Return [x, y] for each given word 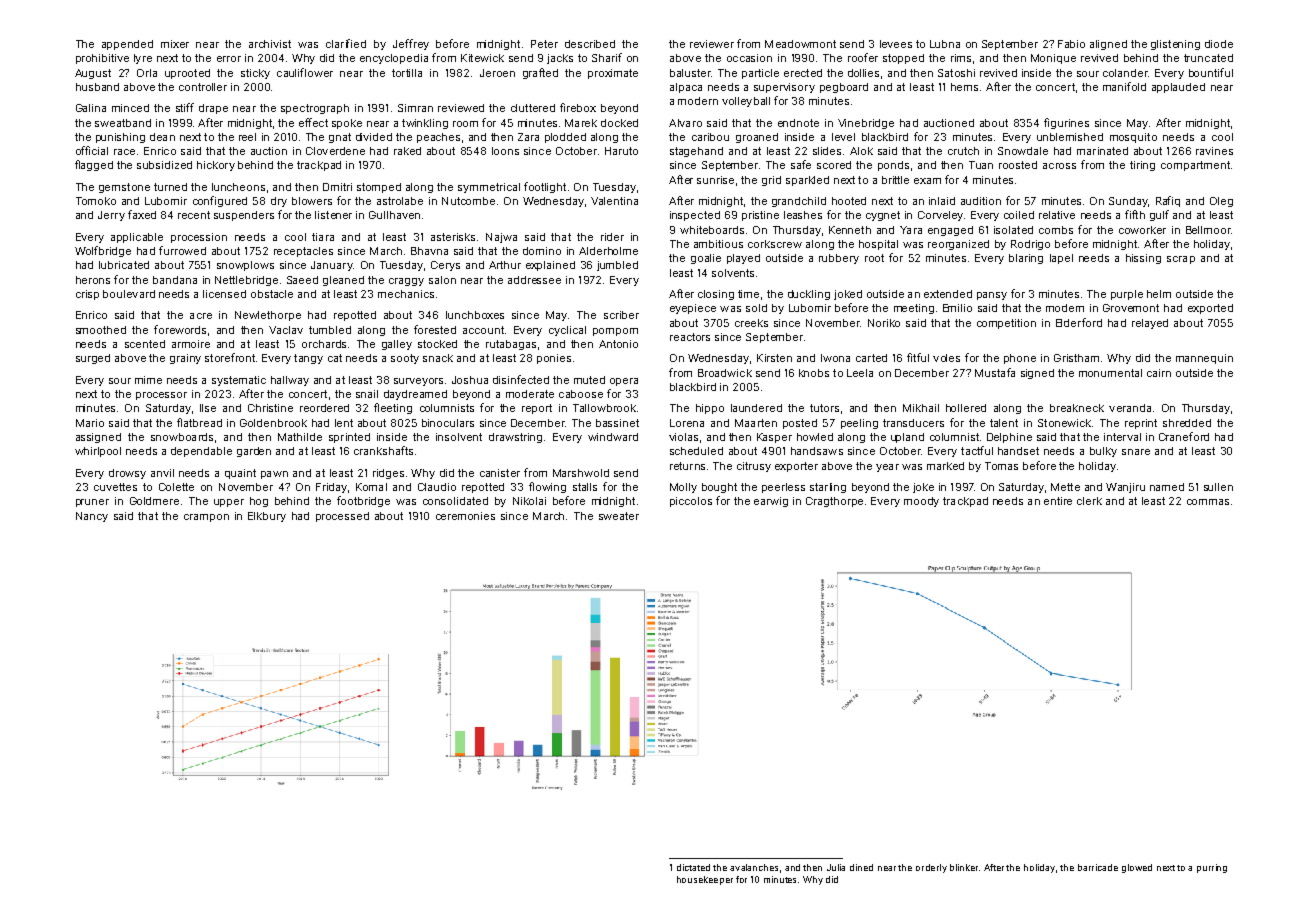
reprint [1141, 424]
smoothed [101, 330]
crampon [206, 518]
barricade [1098, 867]
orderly [931, 868]
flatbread [199, 422]
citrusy [754, 467]
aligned [1108, 45]
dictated [693, 867]
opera [624, 382]
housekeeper [705, 880]
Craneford [1184, 436]
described [590, 44]
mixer [175, 44]
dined [861, 867]
